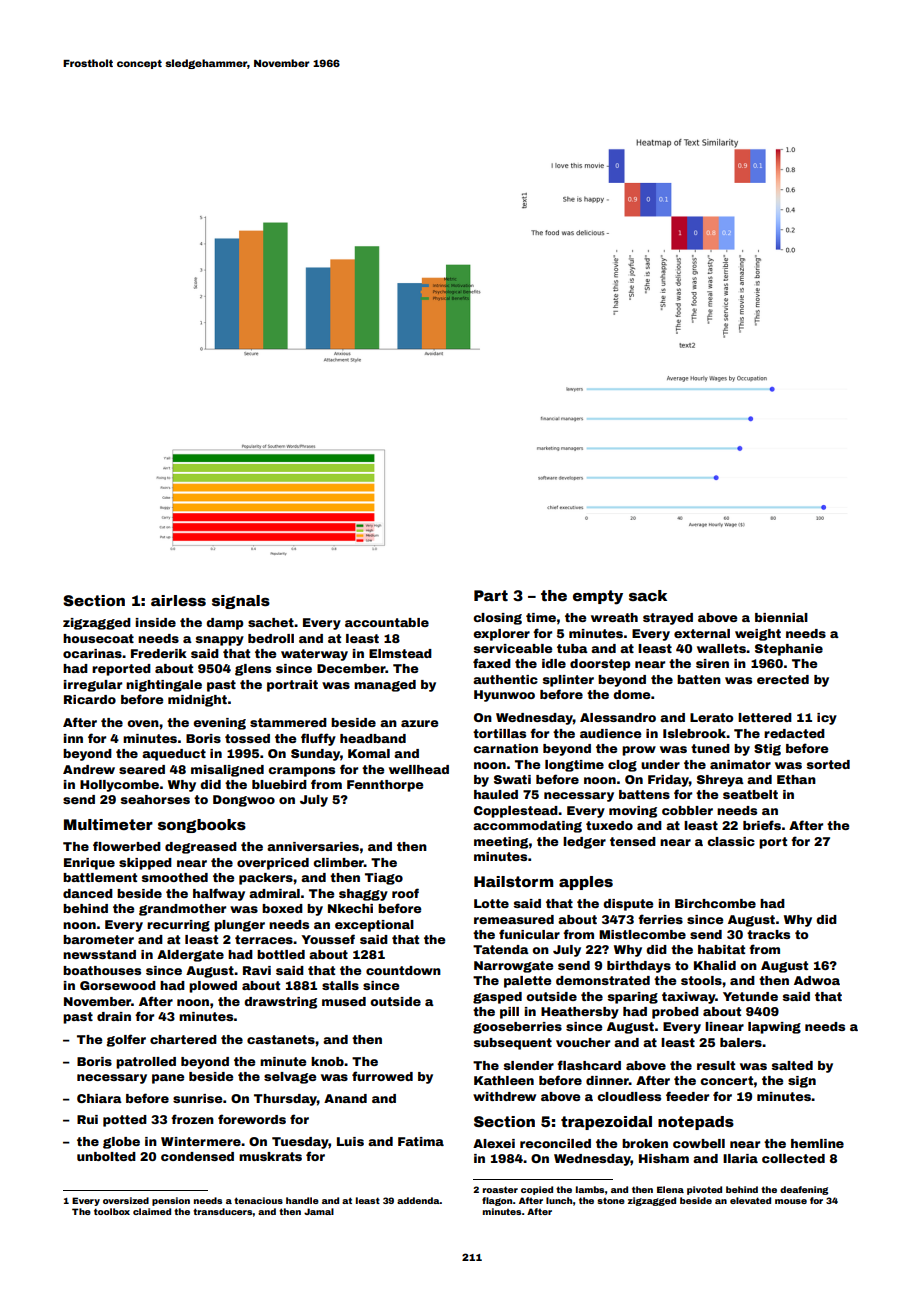 This screenshot has width=924, height=1308. What do you see at coordinates (715, 903) in the screenshot?
I see `Birchcombe` at bounding box center [715, 903].
